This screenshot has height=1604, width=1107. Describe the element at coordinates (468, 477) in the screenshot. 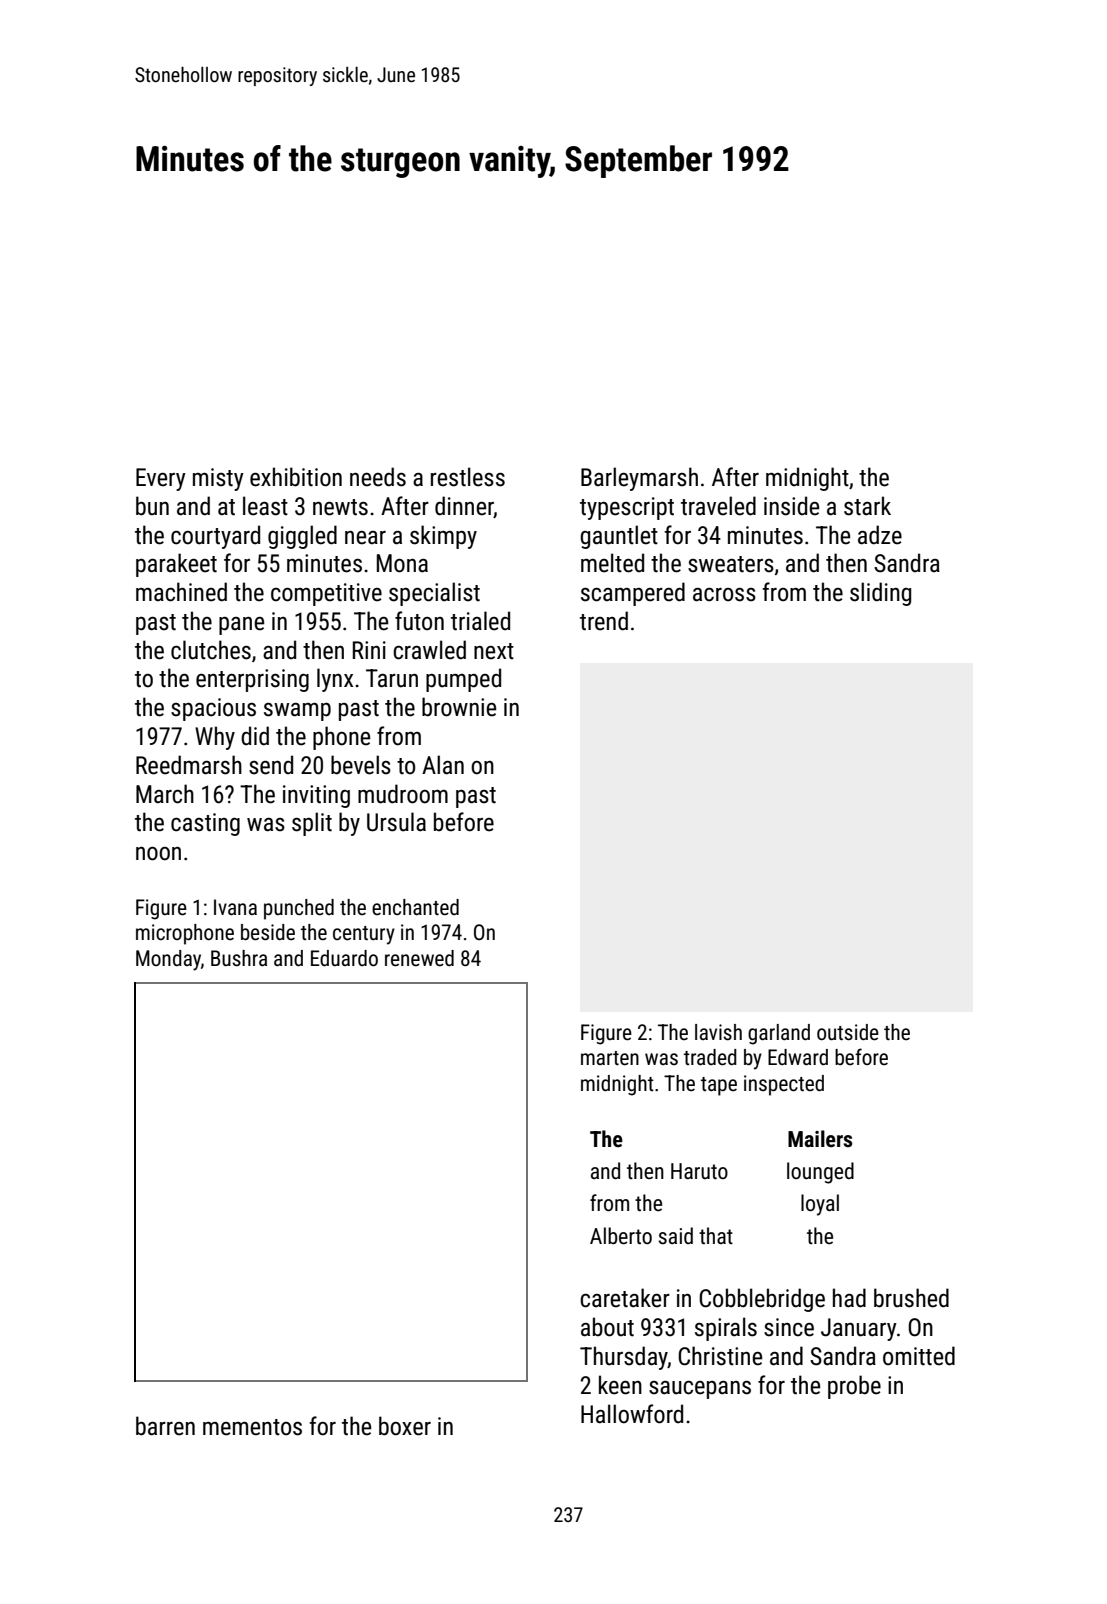

I see `restless` at that location.
